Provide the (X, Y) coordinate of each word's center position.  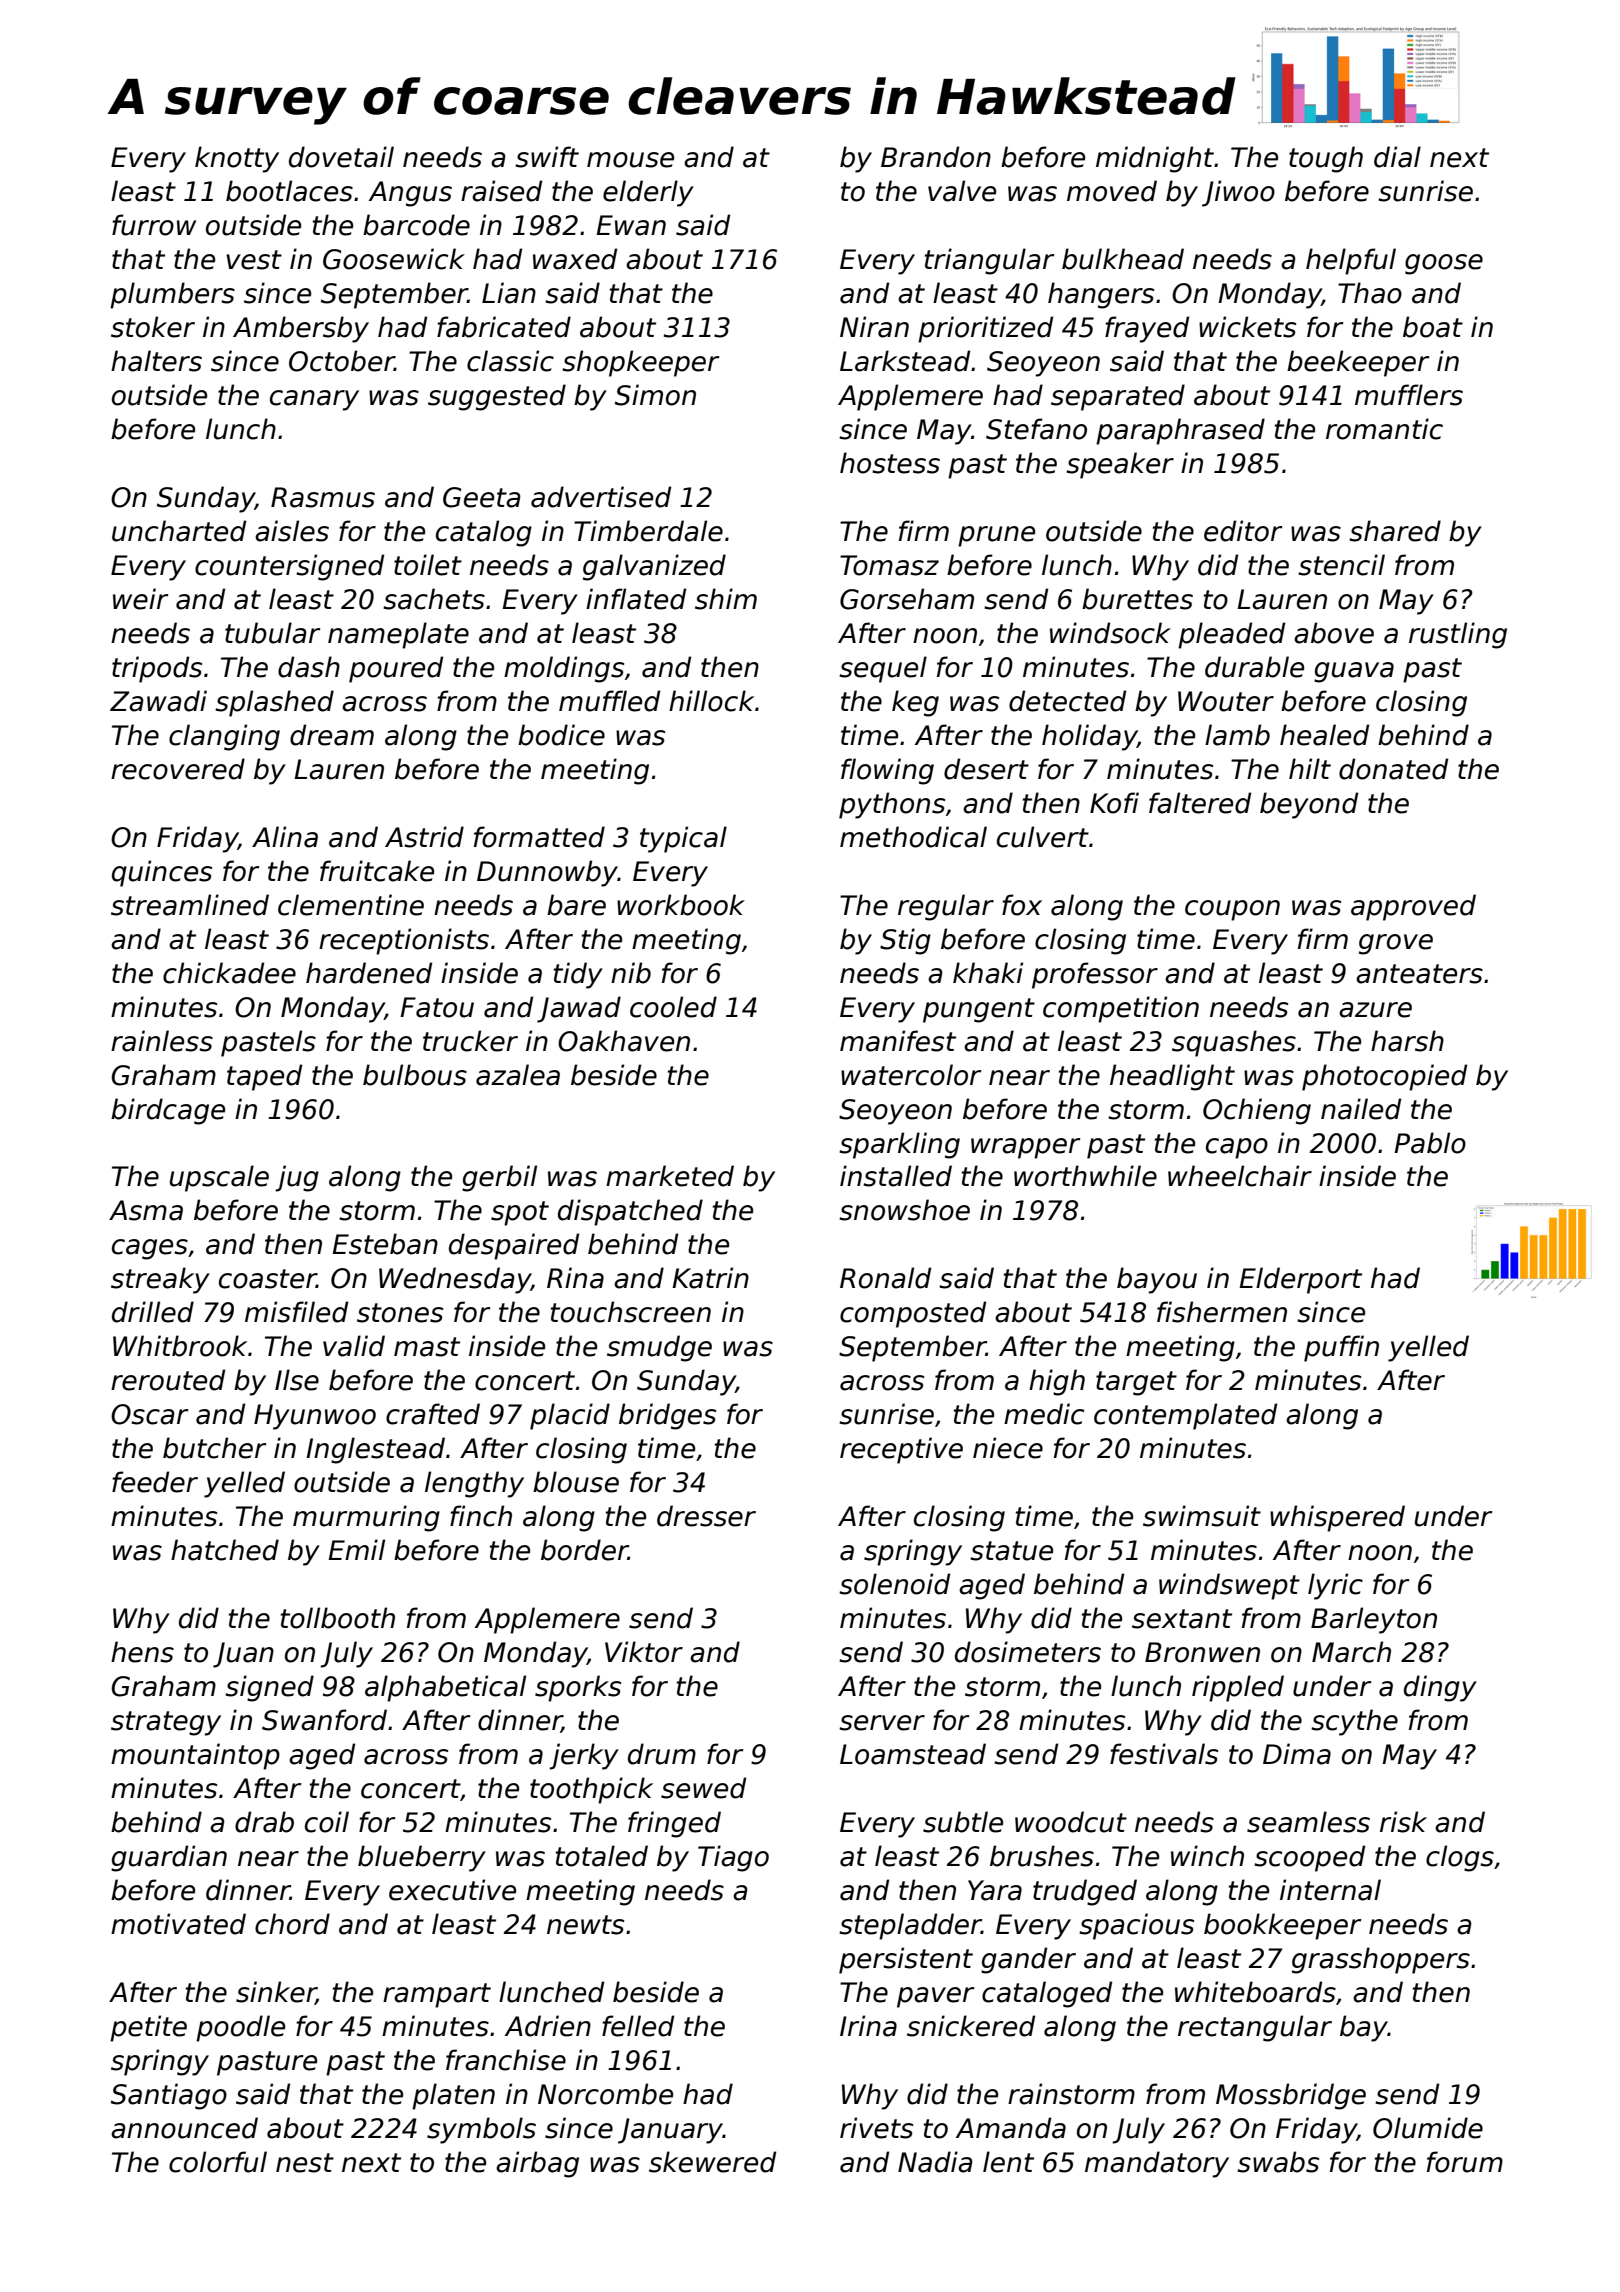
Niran (874, 327)
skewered (712, 2162)
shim (726, 599)
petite (148, 2028)
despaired (514, 1246)
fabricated (504, 327)
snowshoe (904, 1210)
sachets (434, 599)
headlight (1172, 1077)
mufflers (1409, 395)
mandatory (1157, 2164)
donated (1393, 769)
